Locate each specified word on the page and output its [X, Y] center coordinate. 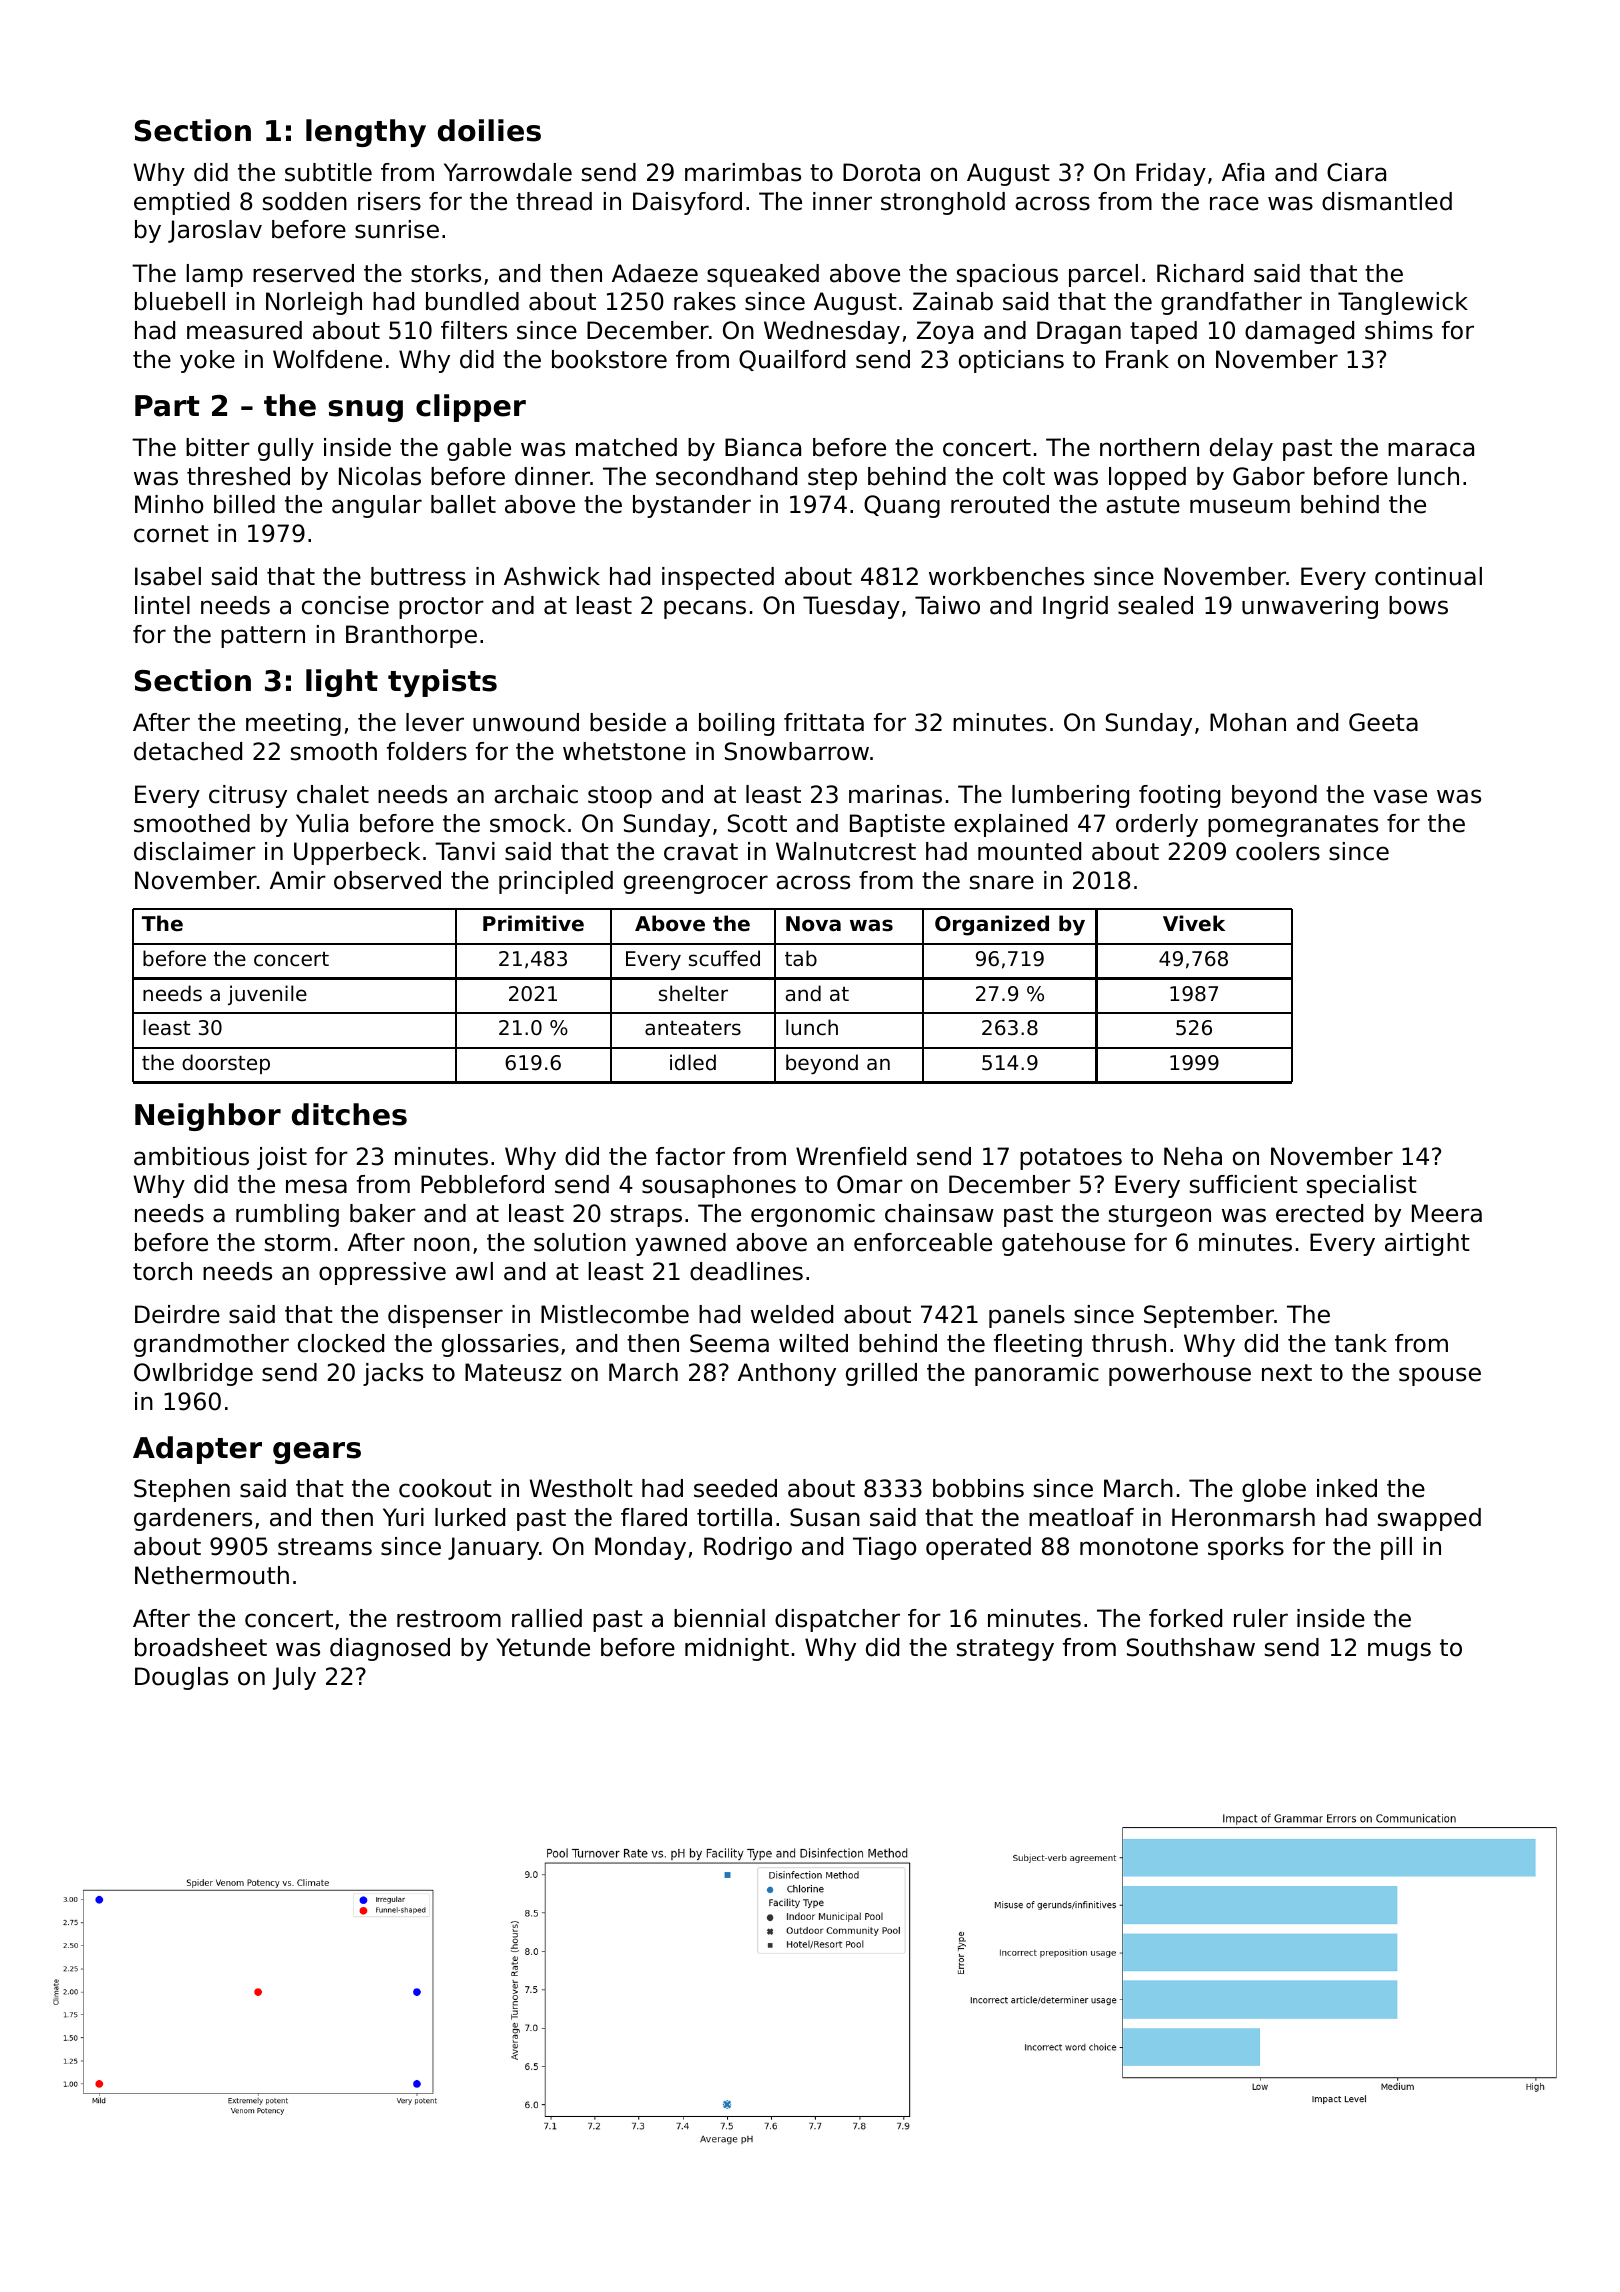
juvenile [267, 995]
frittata [824, 722]
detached [188, 751]
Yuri [403, 1517]
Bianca [763, 447]
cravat [701, 852]
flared [654, 1517]
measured [244, 330]
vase [1400, 796]
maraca [1431, 449]
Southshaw [1191, 1647]
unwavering [1310, 607]
